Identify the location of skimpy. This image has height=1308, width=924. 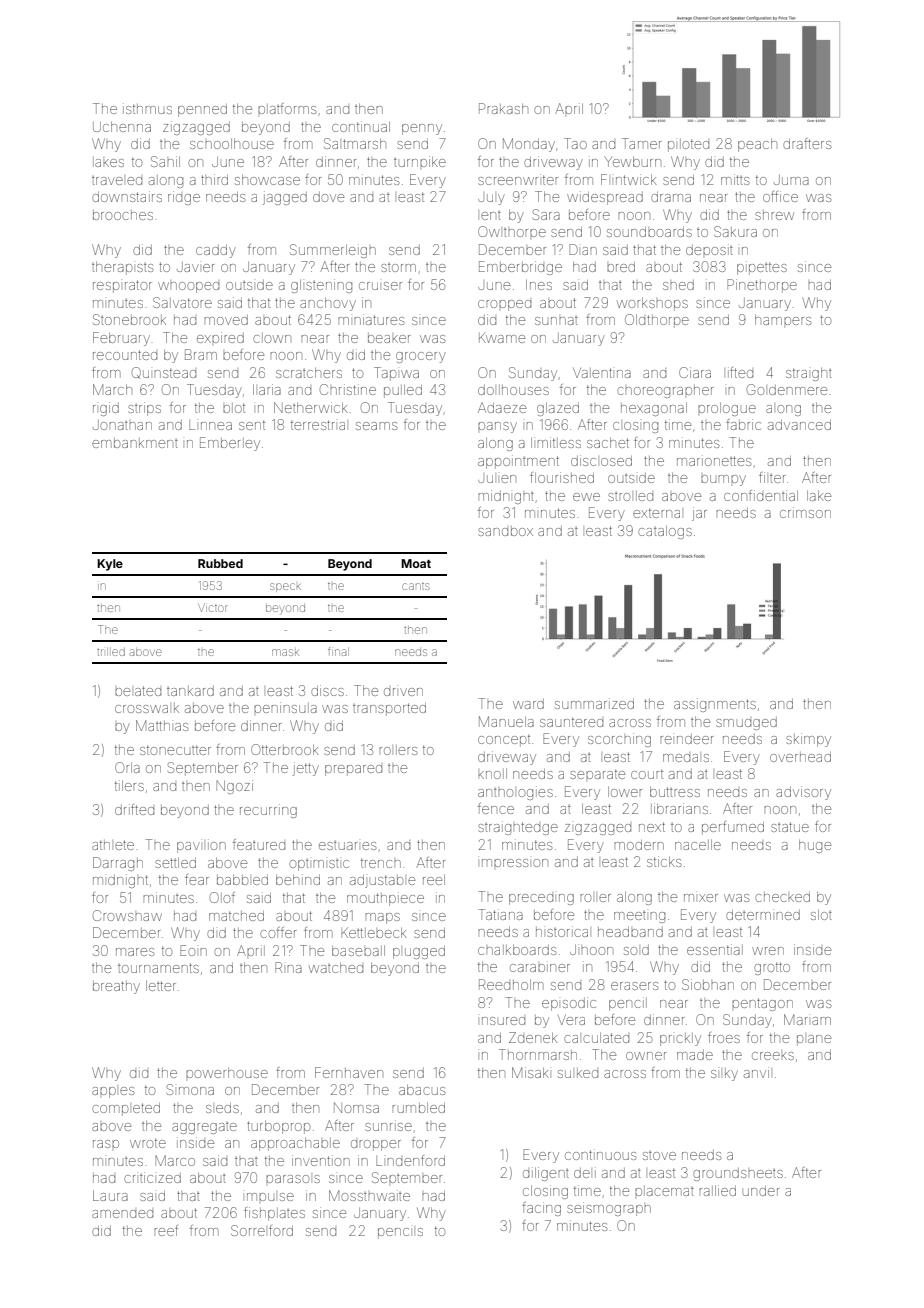
(808, 740).
